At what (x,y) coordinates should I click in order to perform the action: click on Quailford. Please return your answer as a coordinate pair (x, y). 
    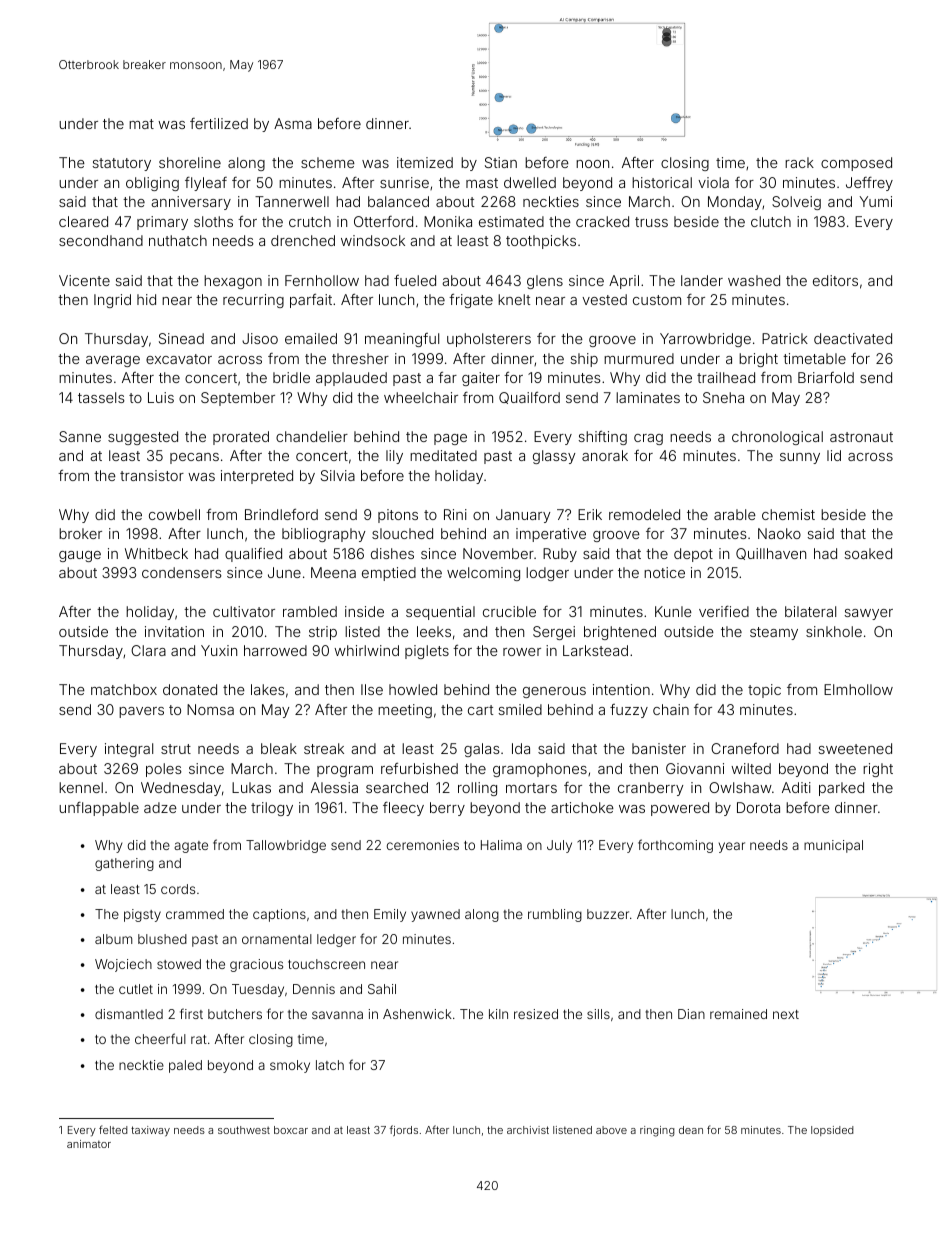
    Looking at the image, I should click on (529, 398).
